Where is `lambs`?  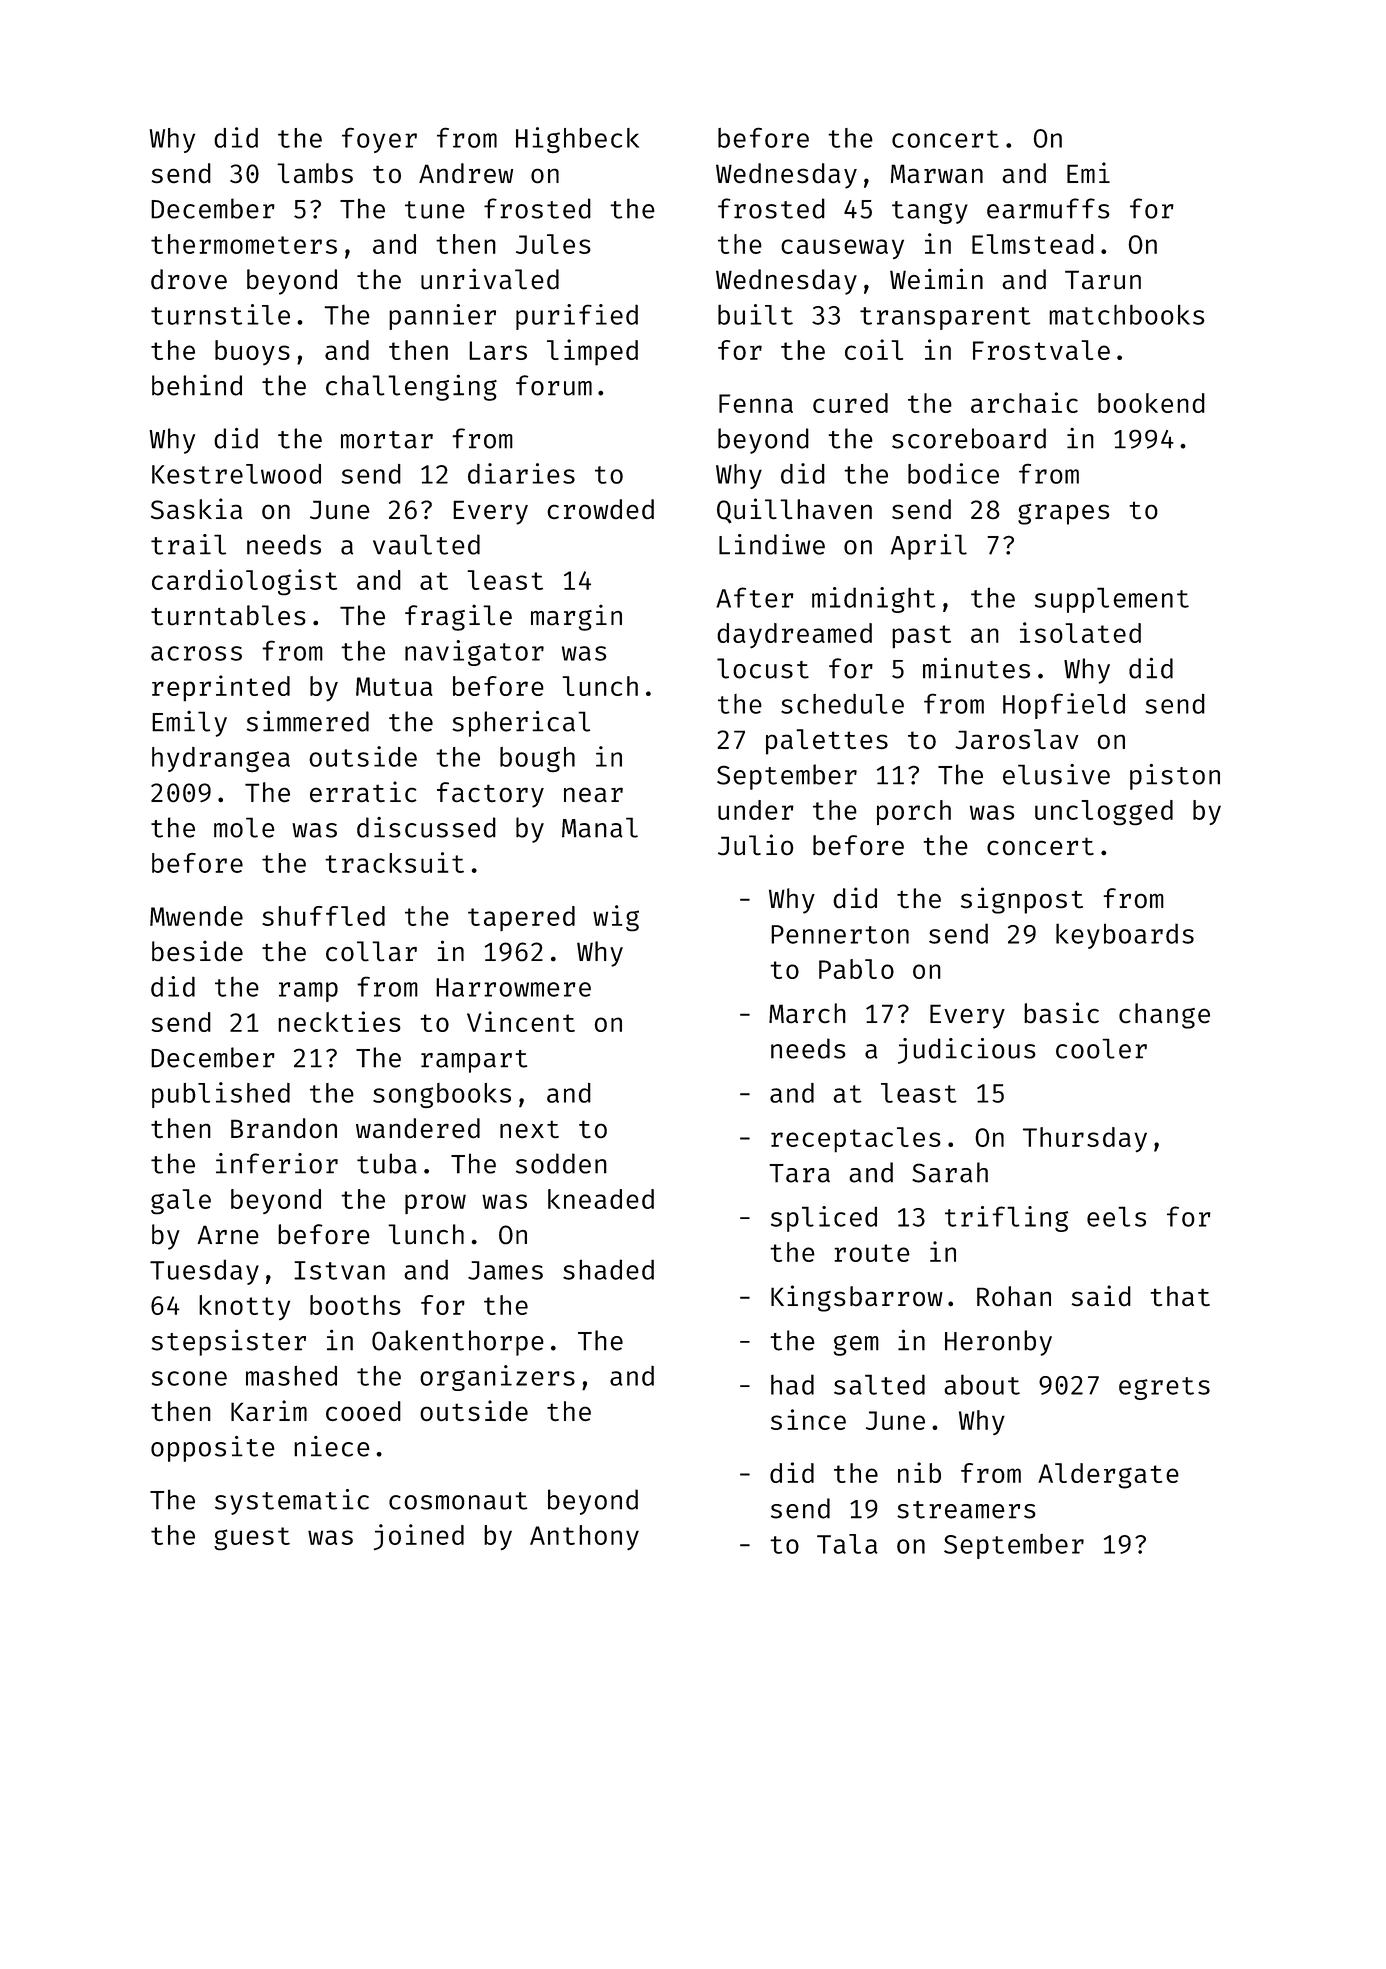 lambs is located at coordinates (315, 173).
